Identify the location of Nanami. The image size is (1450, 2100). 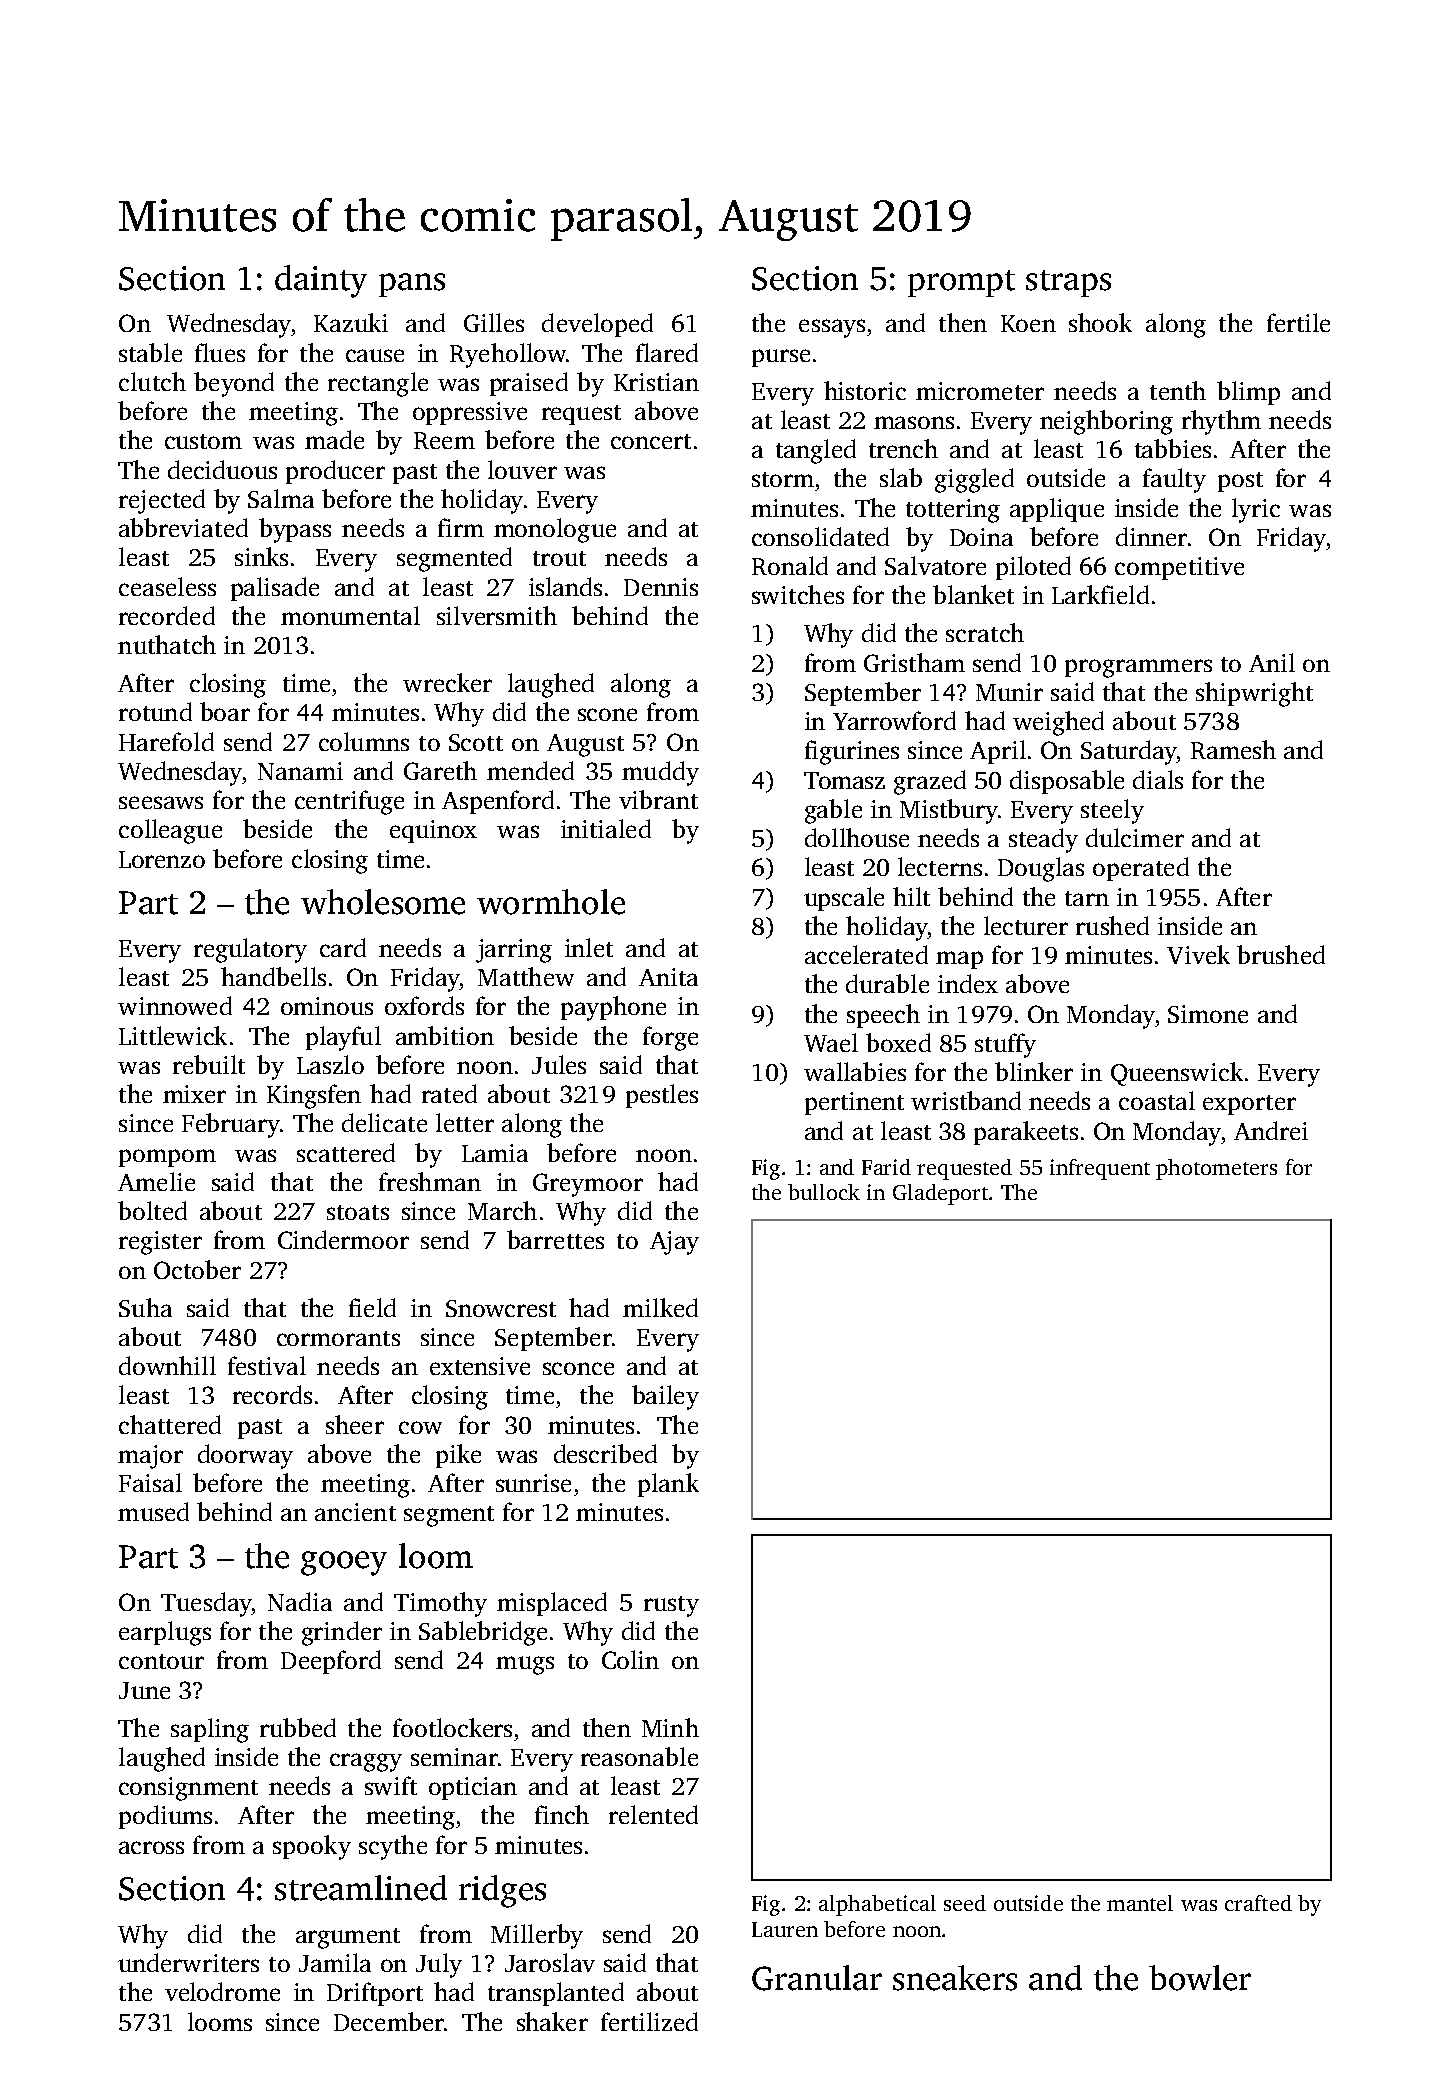
(300, 771).
